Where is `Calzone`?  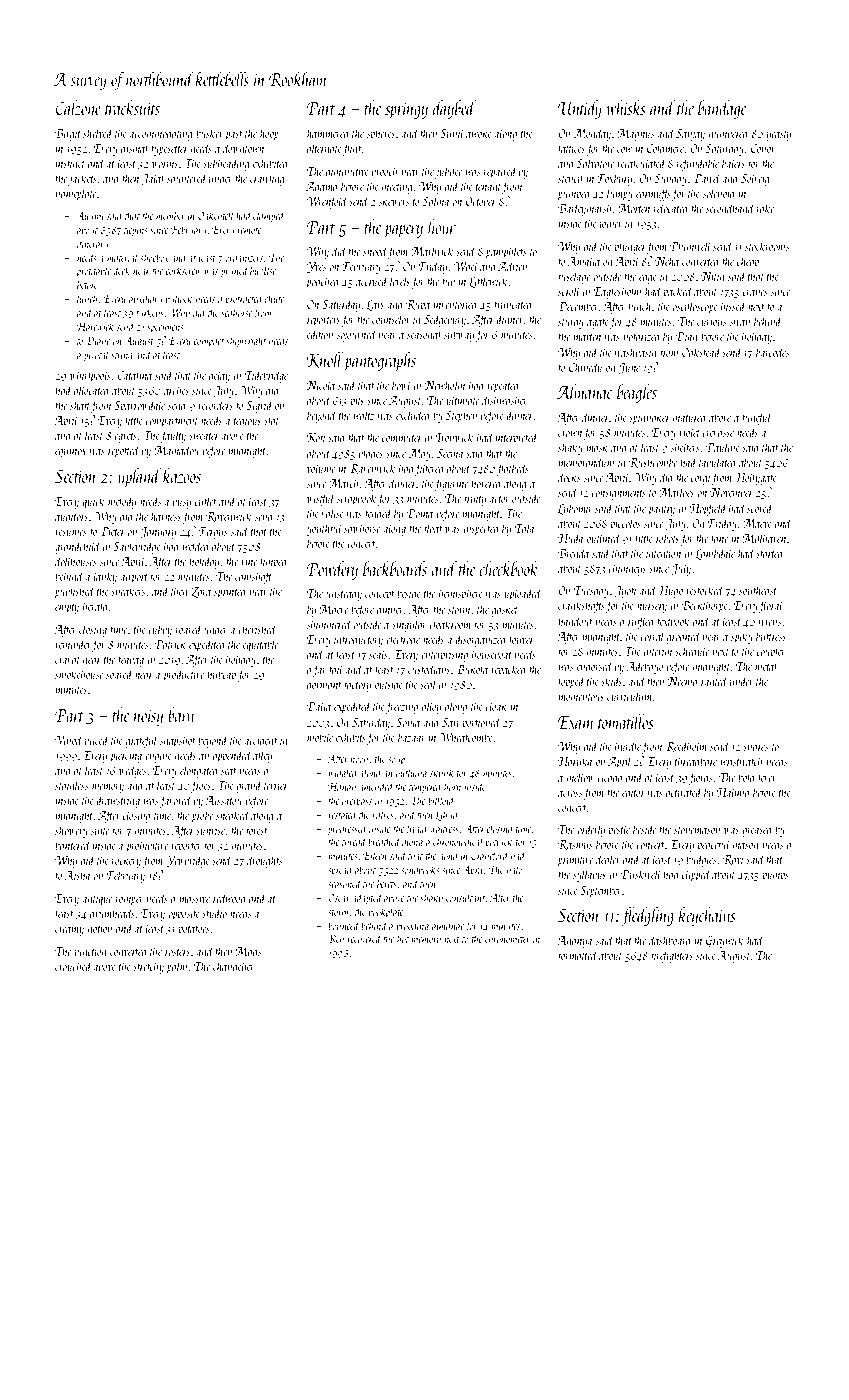 Calzone is located at coordinates (78, 107).
